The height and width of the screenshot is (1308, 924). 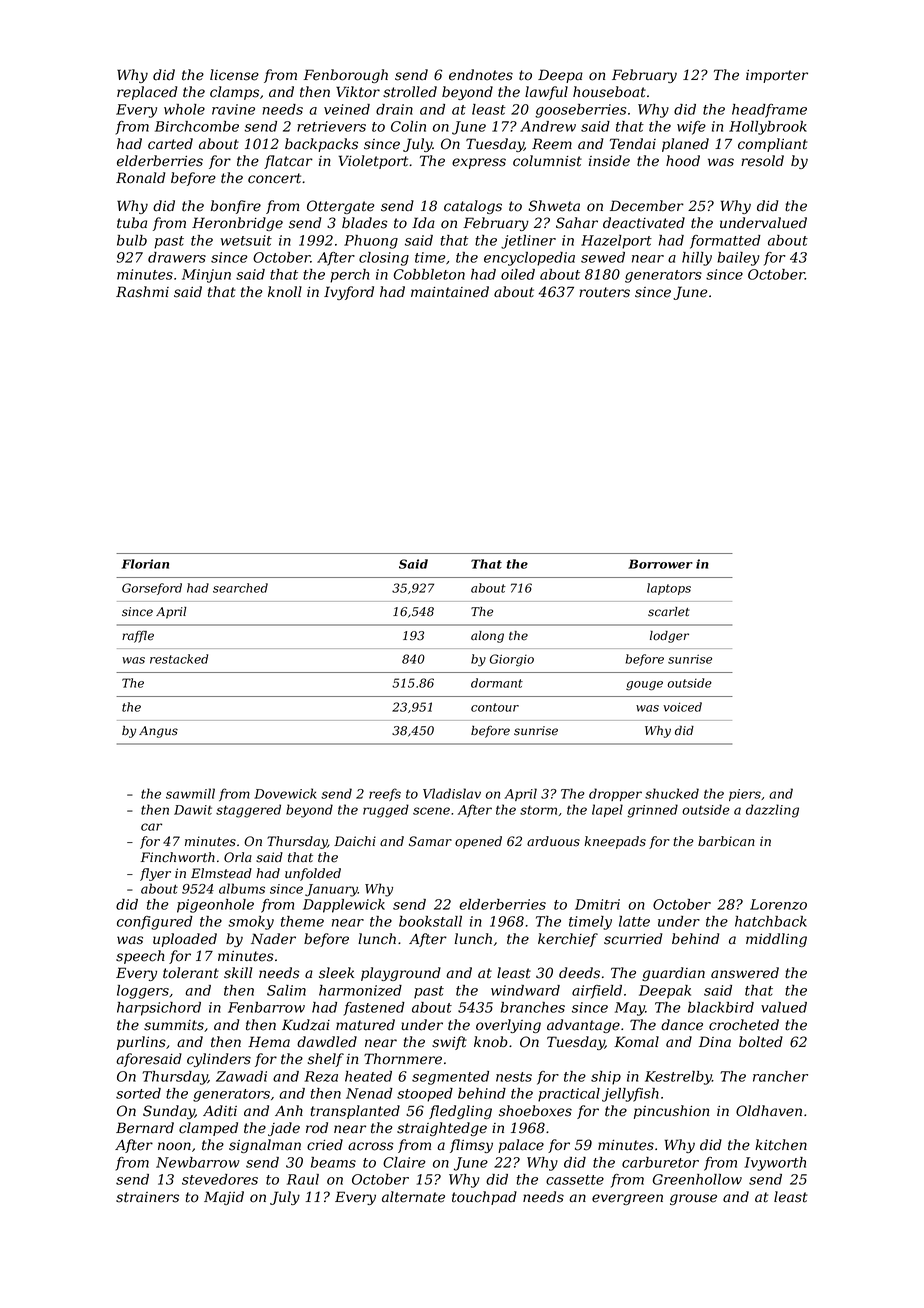 I want to click on purlins, so click(x=141, y=1043).
